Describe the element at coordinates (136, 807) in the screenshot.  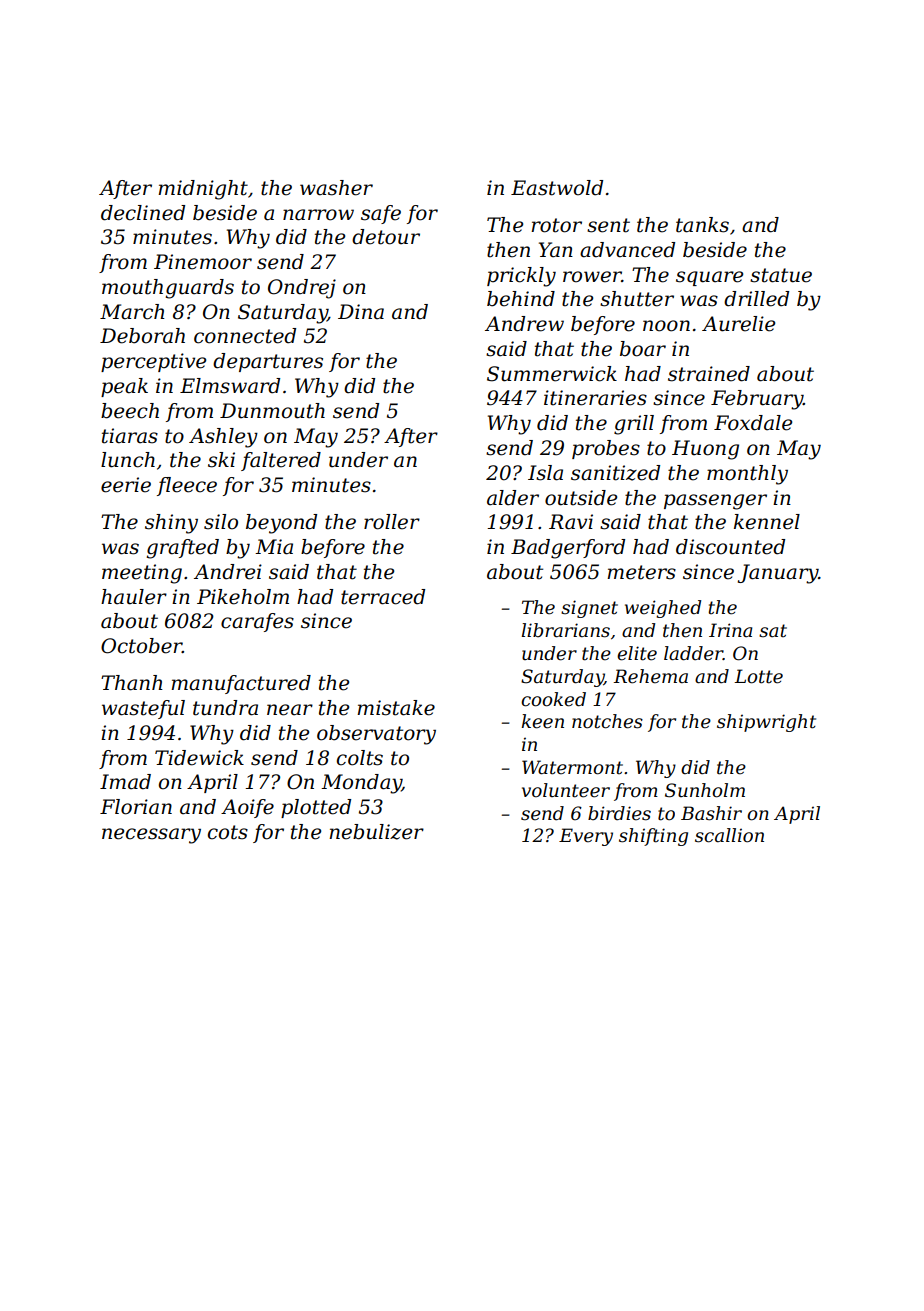
I see `Florian` at that location.
